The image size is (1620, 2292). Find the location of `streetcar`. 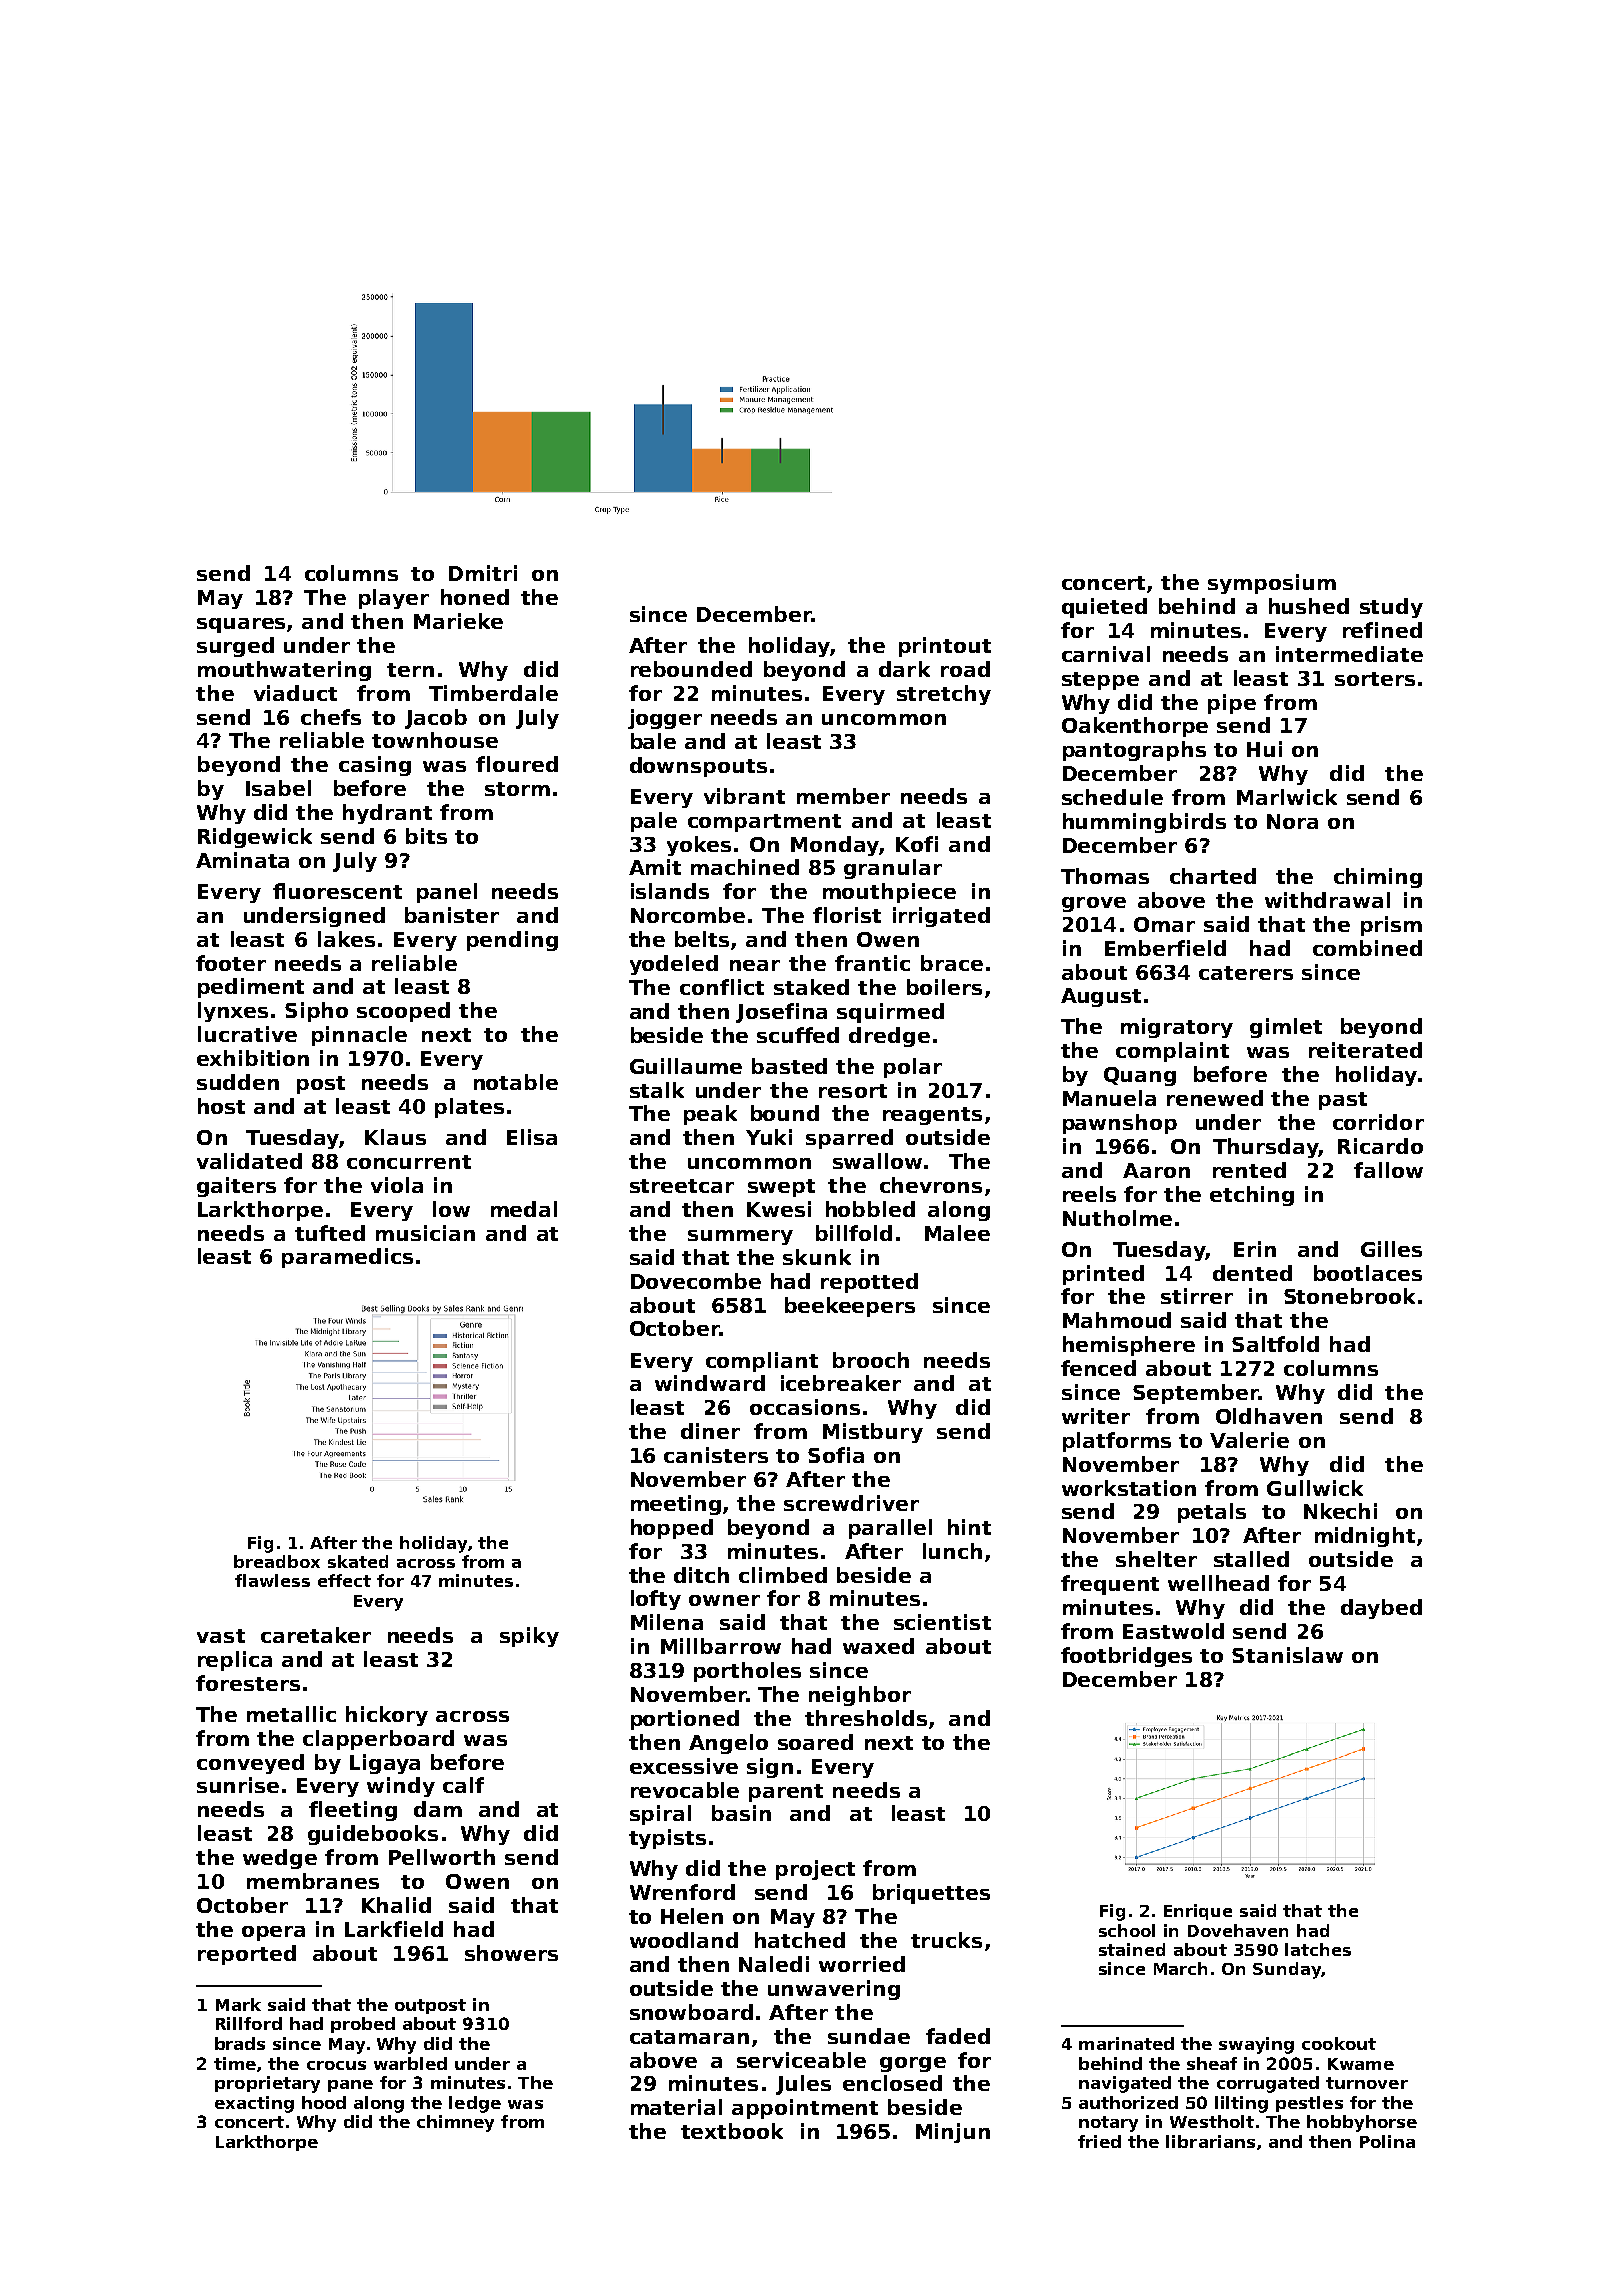

streetcar is located at coordinates (682, 1186).
